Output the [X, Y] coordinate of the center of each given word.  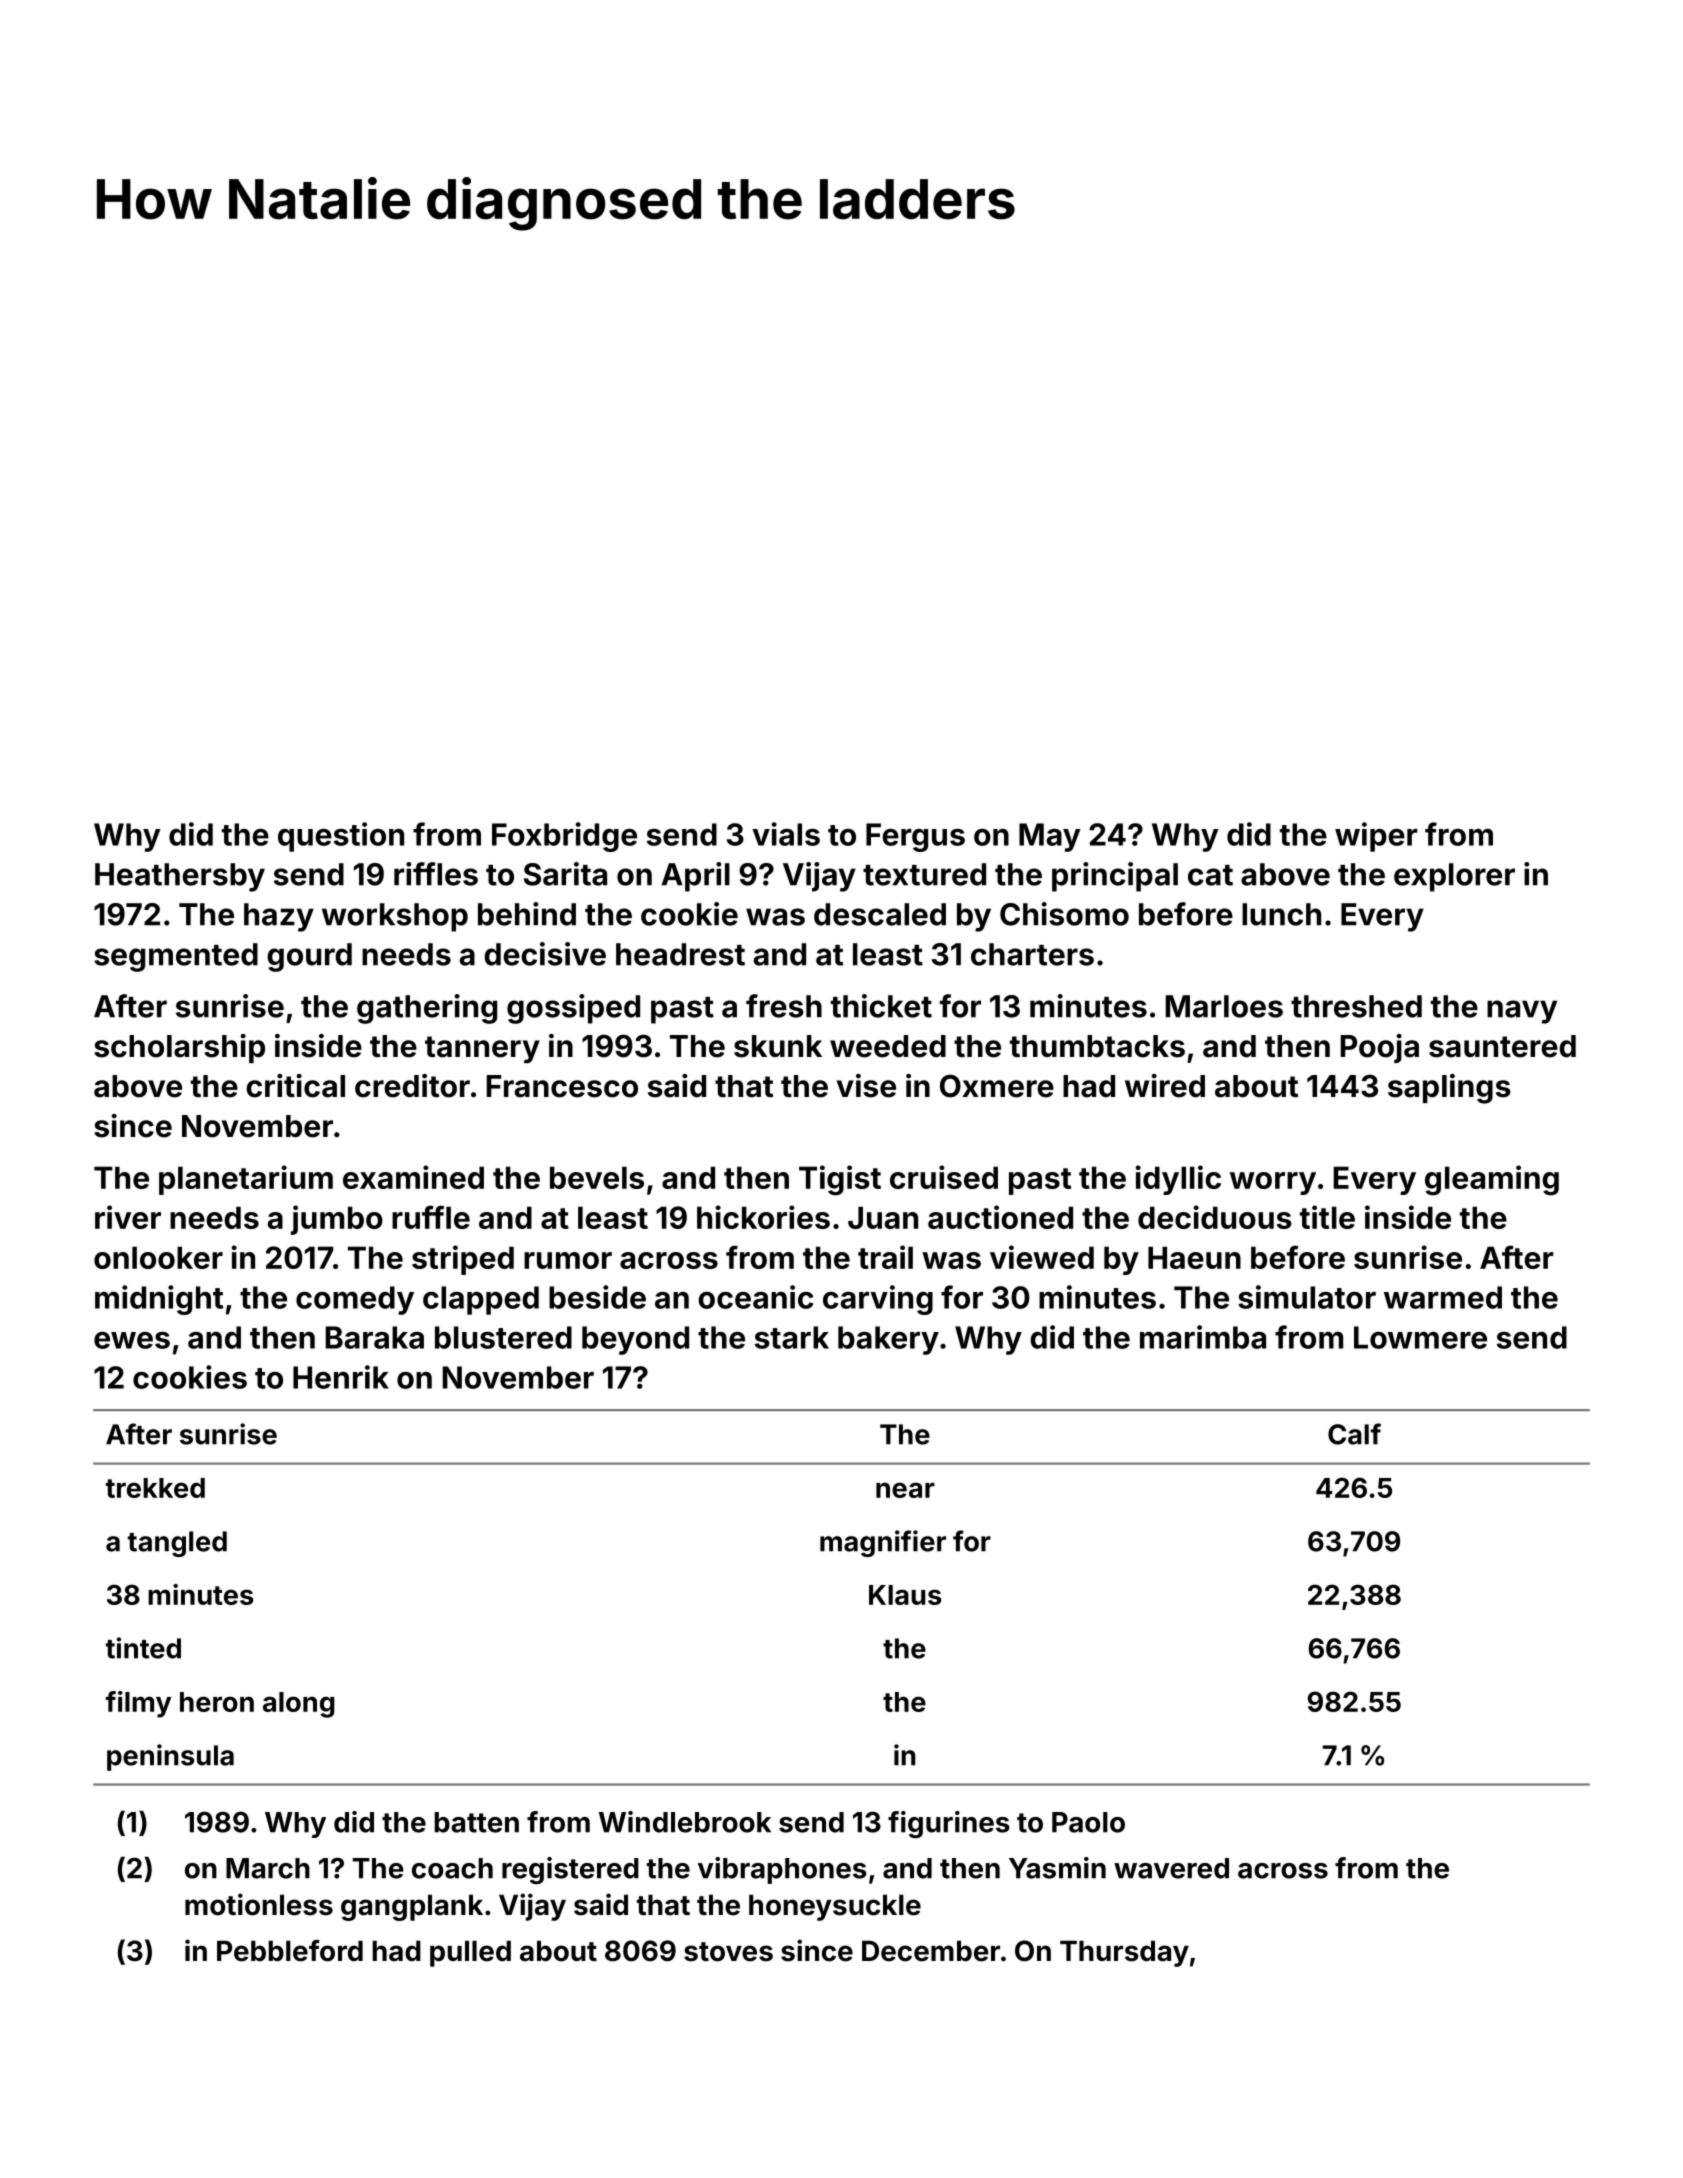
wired [1165, 1086]
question [341, 837]
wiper [1376, 837]
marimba [1203, 1337]
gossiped [573, 1009]
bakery [888, 1340]
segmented [176, 957]
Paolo [1088, 1822]
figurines [949, 1824]
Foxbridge [564, 837]
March [268, 1868]
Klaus [905, 1595]
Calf [1354, 1434]
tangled [177, 1544]
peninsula [170, 1757]
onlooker [158, 1257]
